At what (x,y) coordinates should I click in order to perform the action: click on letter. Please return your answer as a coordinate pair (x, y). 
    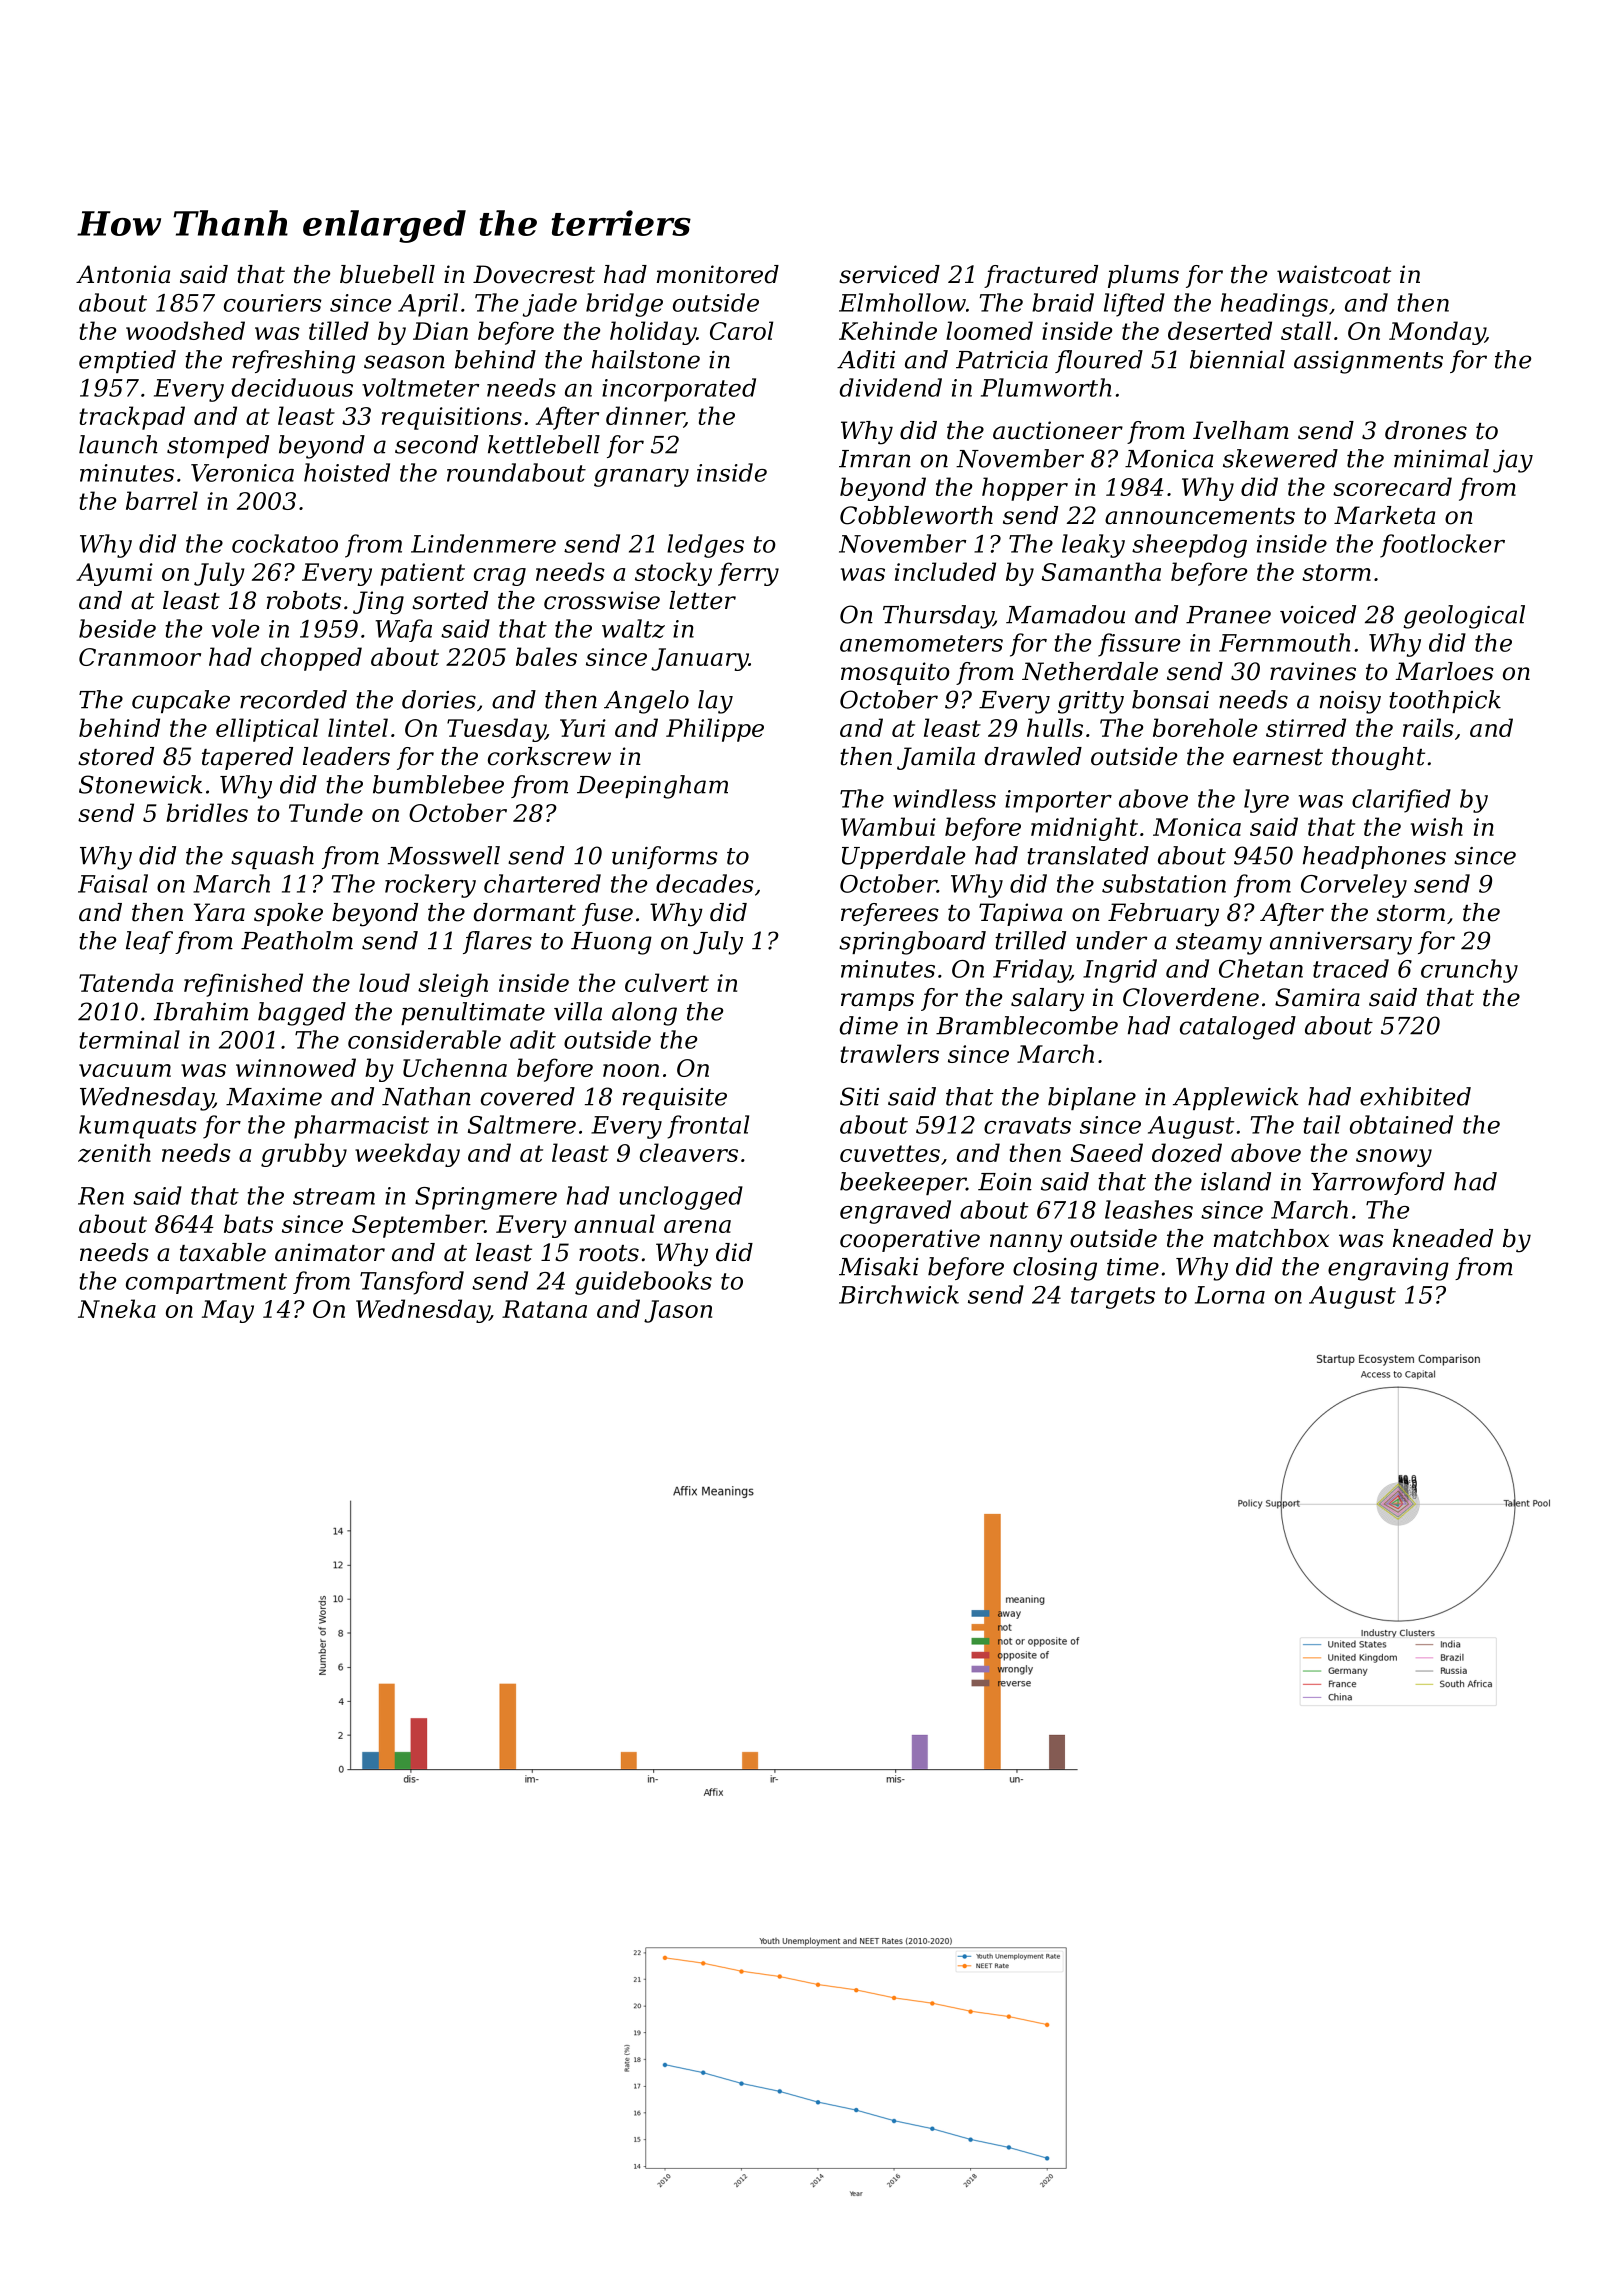
    Looking at the image, I should click on (702, 600).
